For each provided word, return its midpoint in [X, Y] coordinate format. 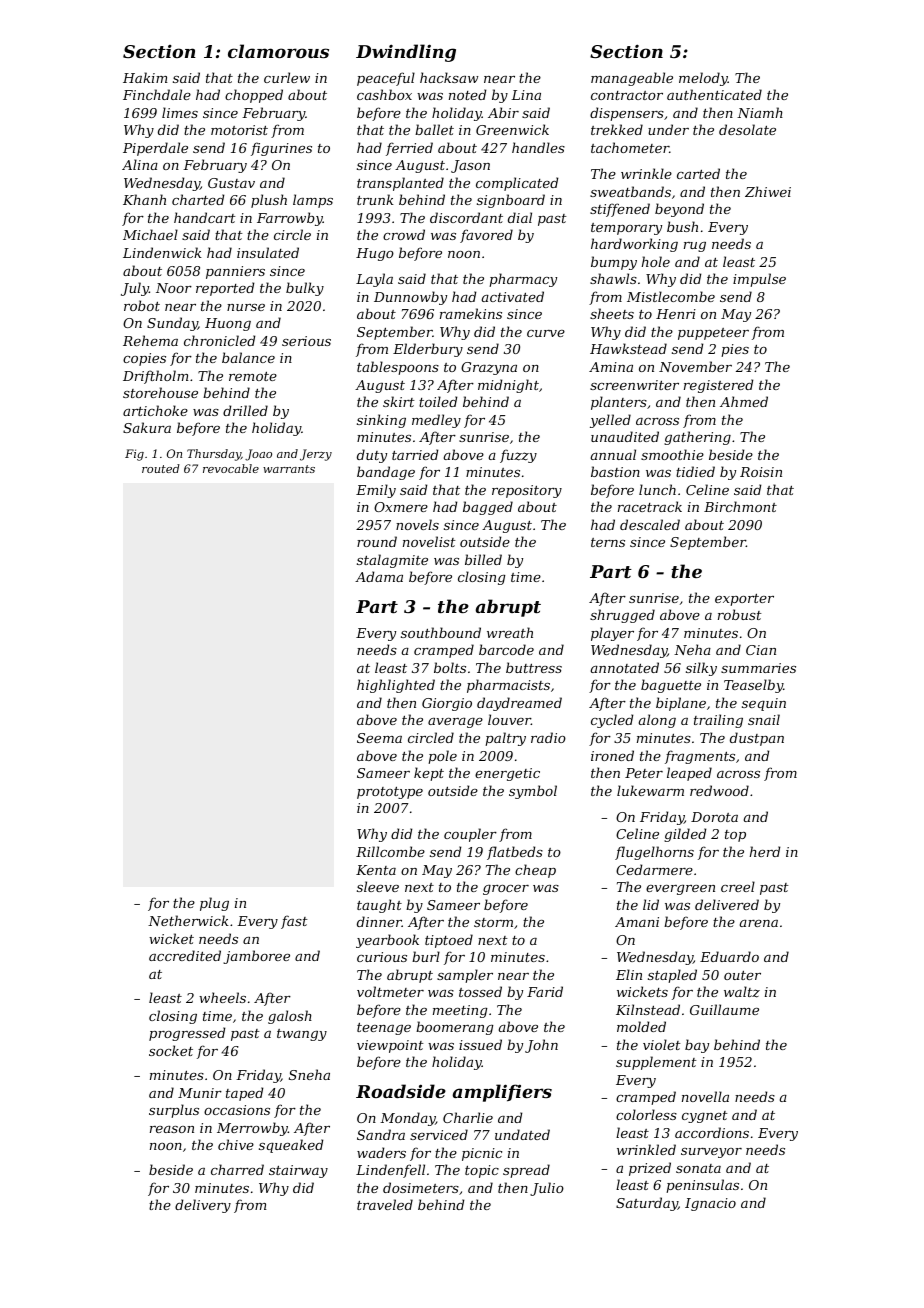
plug [214, 904]
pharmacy [523, 280]
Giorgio [447, 704]
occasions [237, 1110]
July [135, 289]
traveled [385, 1204]
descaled [650, 524]
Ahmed [744, 401]
